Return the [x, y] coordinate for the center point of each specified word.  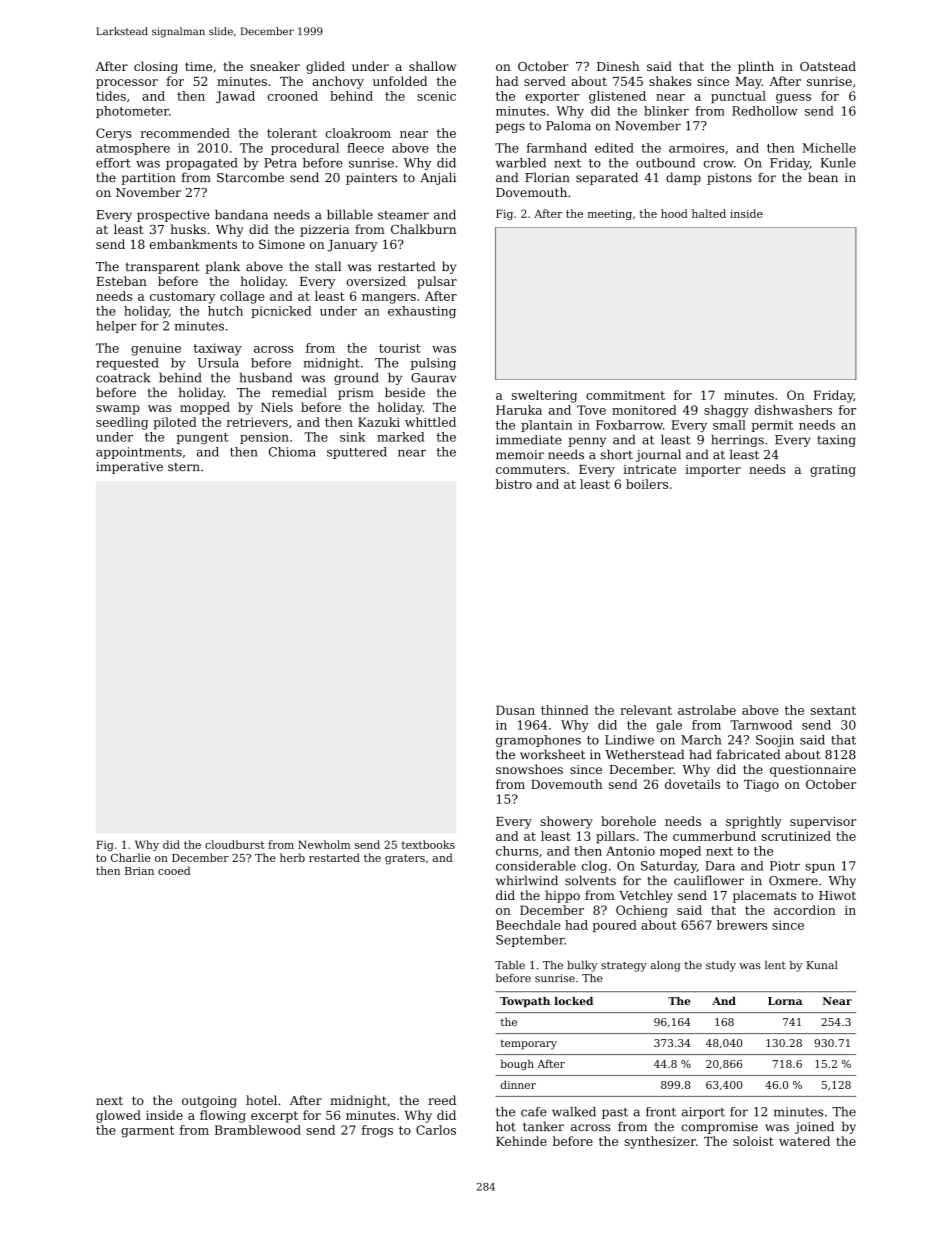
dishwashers [793, 410]
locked [573, 1001]
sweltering [544, 396]
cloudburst [235, 844]
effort [113, 163]
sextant [833, 710]
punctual [738, 97]
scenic [436, 96]
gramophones [538, 741]
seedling [122, 423]
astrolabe [707, 710]
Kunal [822, 965]
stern [184, 467]
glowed [118, 1116]
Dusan [515, 710]
